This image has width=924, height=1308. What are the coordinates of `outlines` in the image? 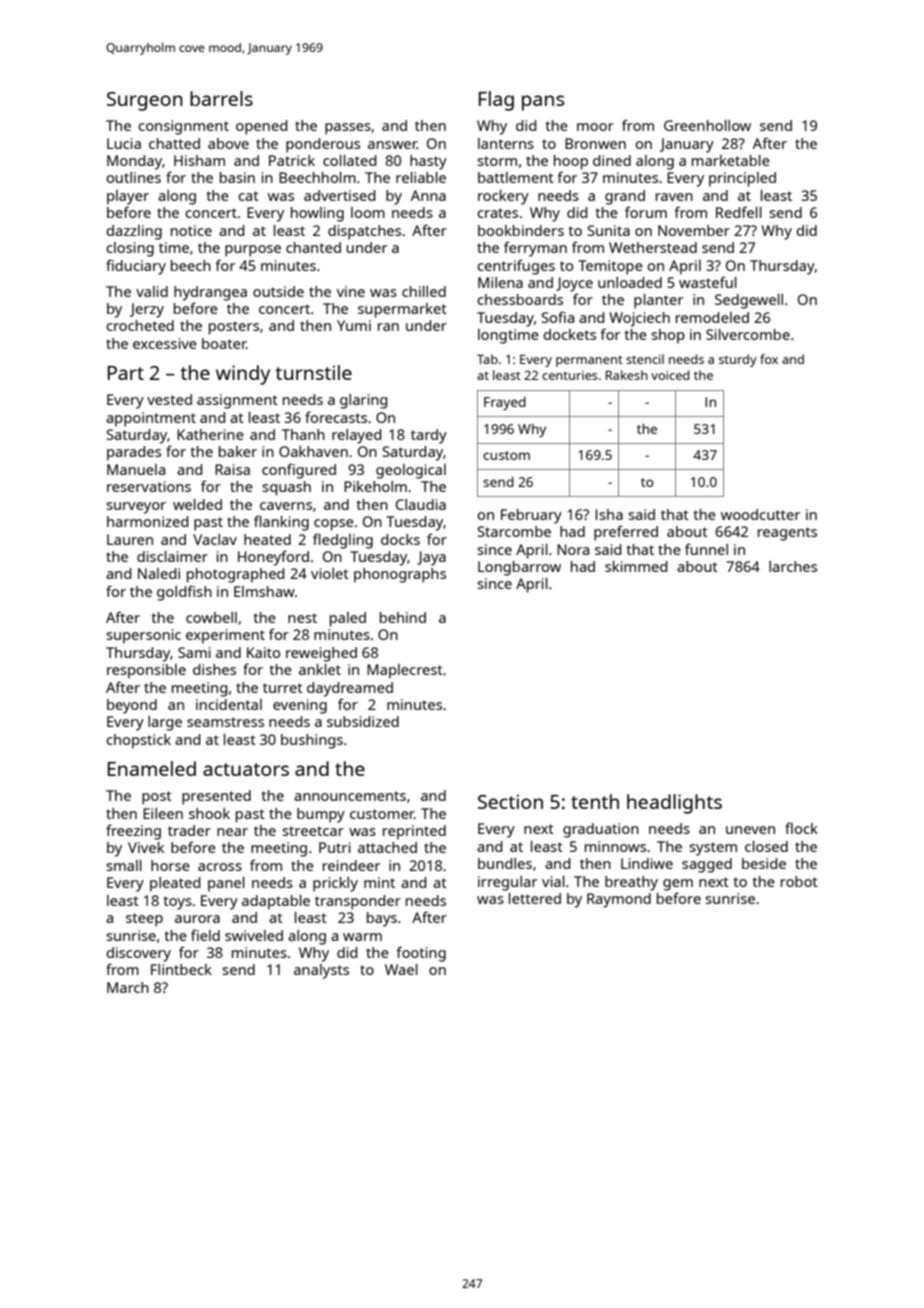 It's located at (133, 177).
